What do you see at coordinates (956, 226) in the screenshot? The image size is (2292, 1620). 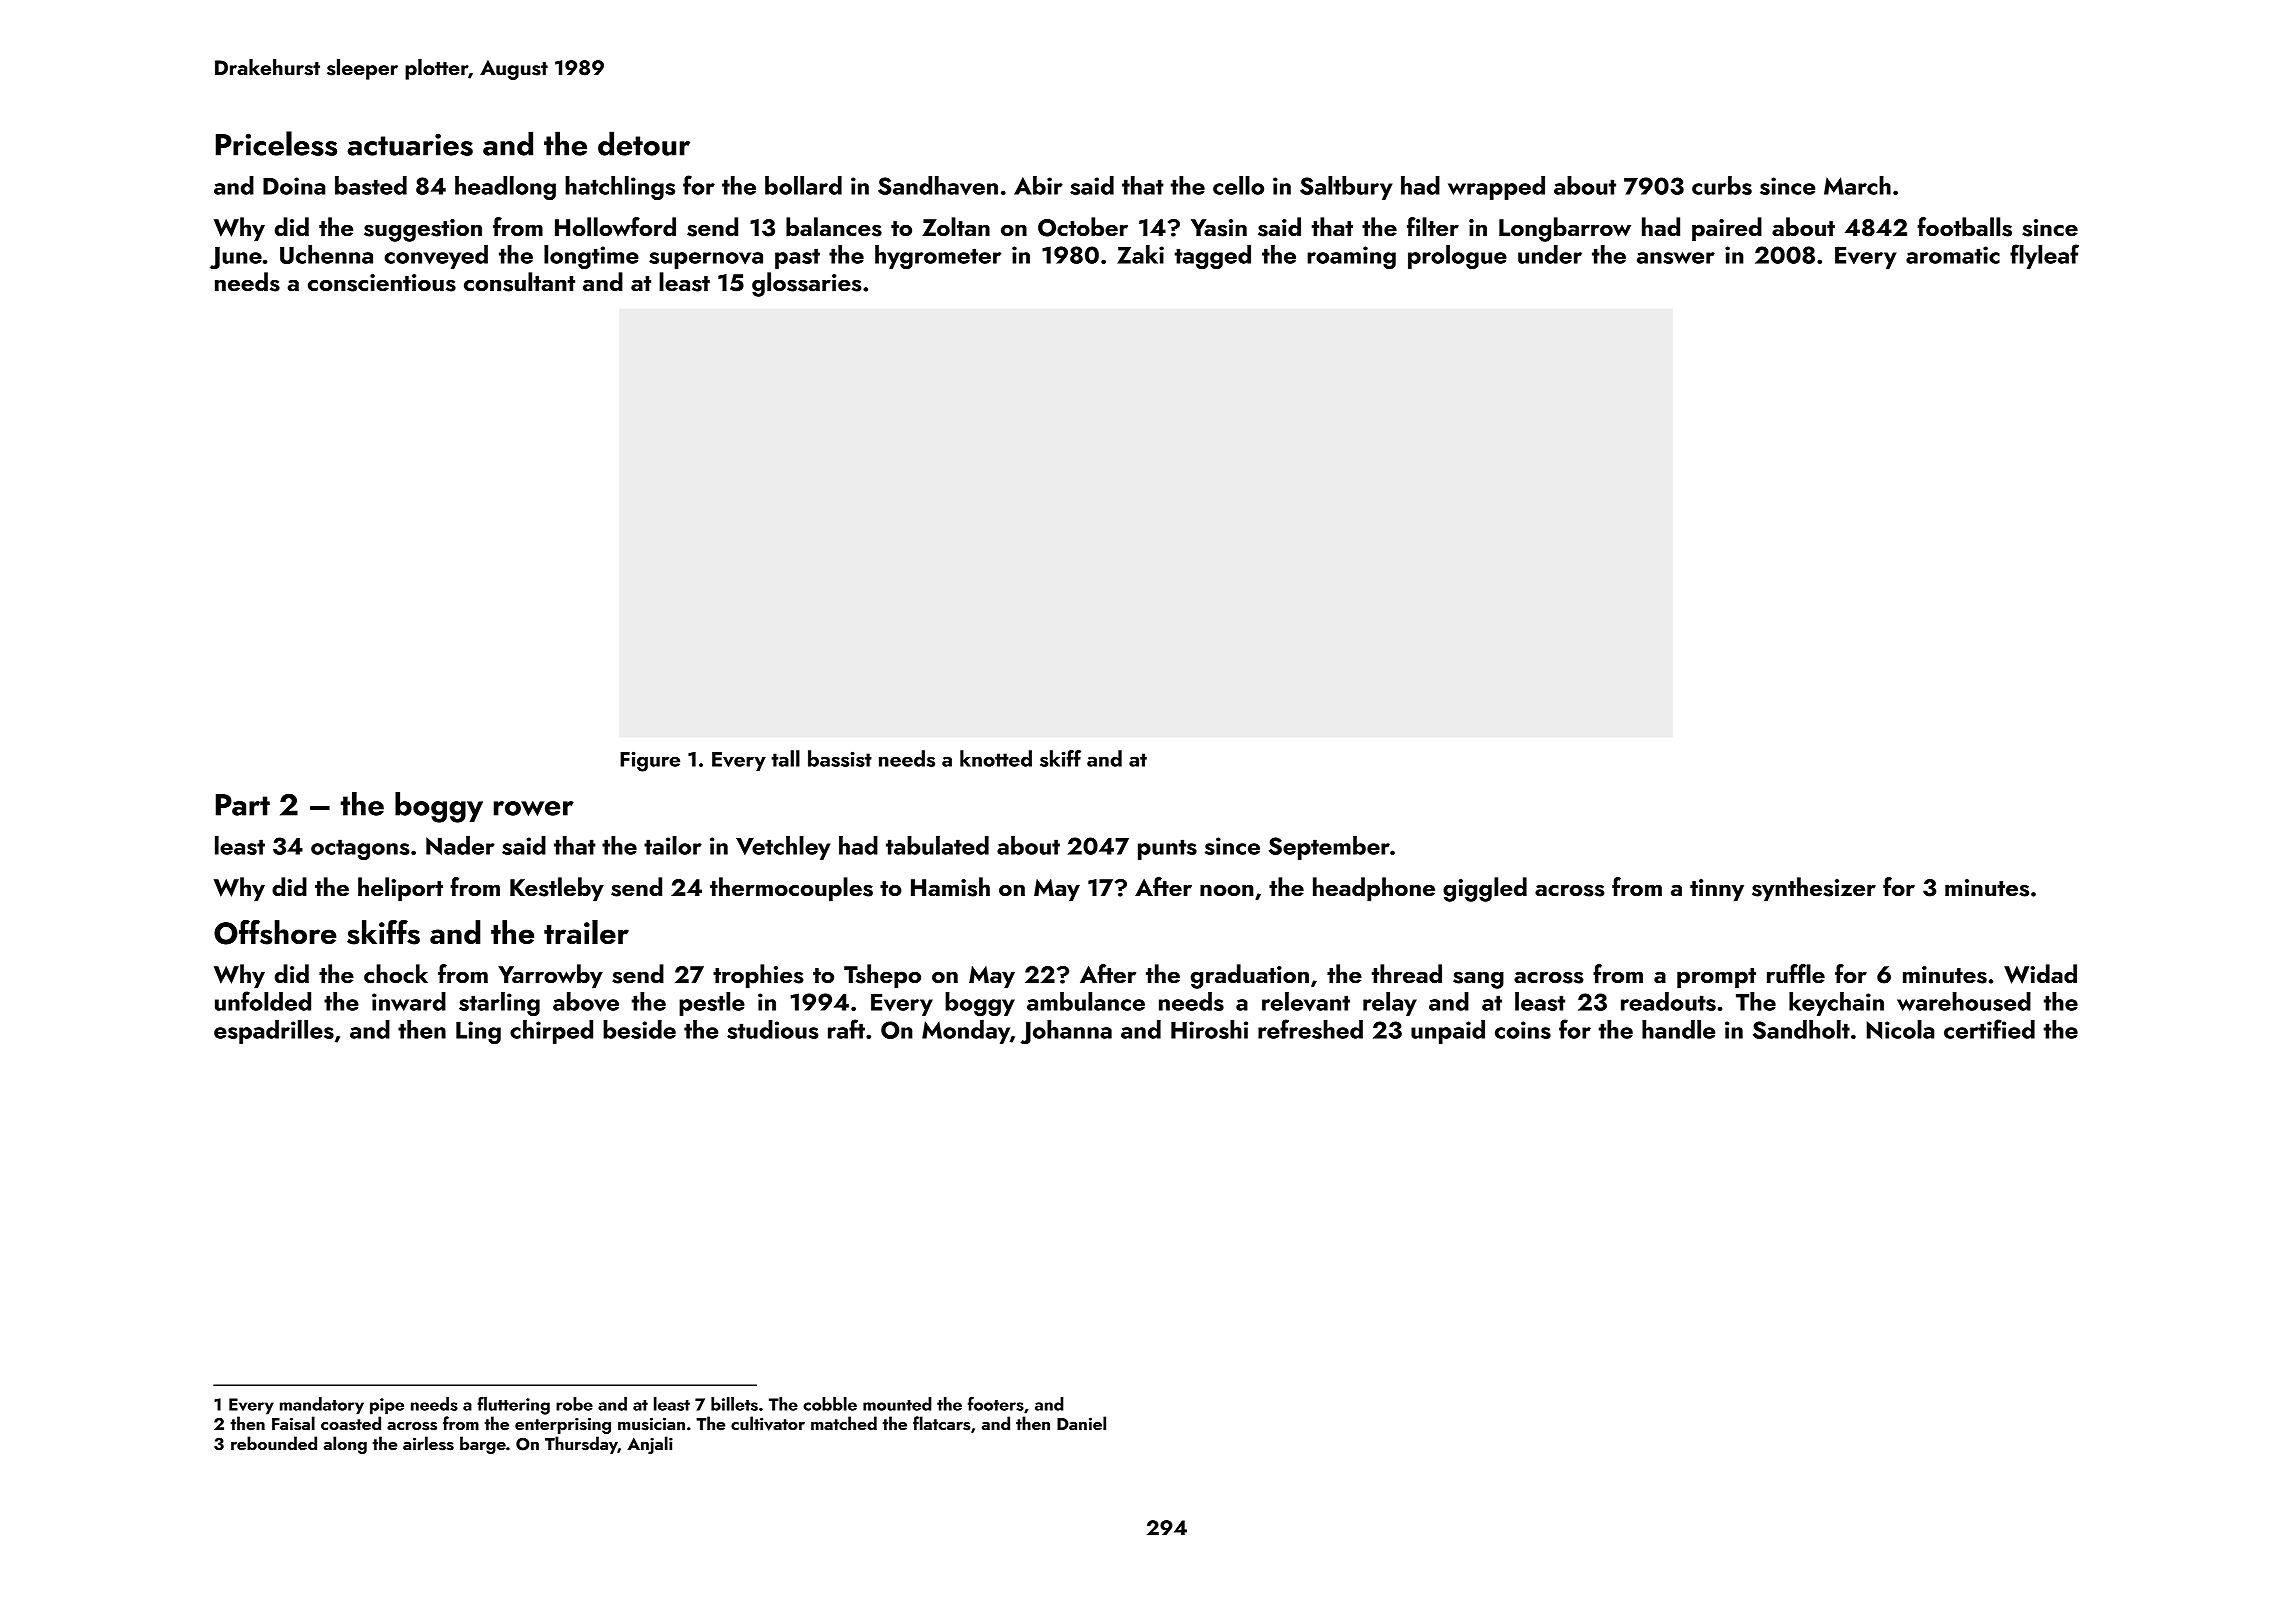 I see `Zoltan` at bounding box center [956, 226].
